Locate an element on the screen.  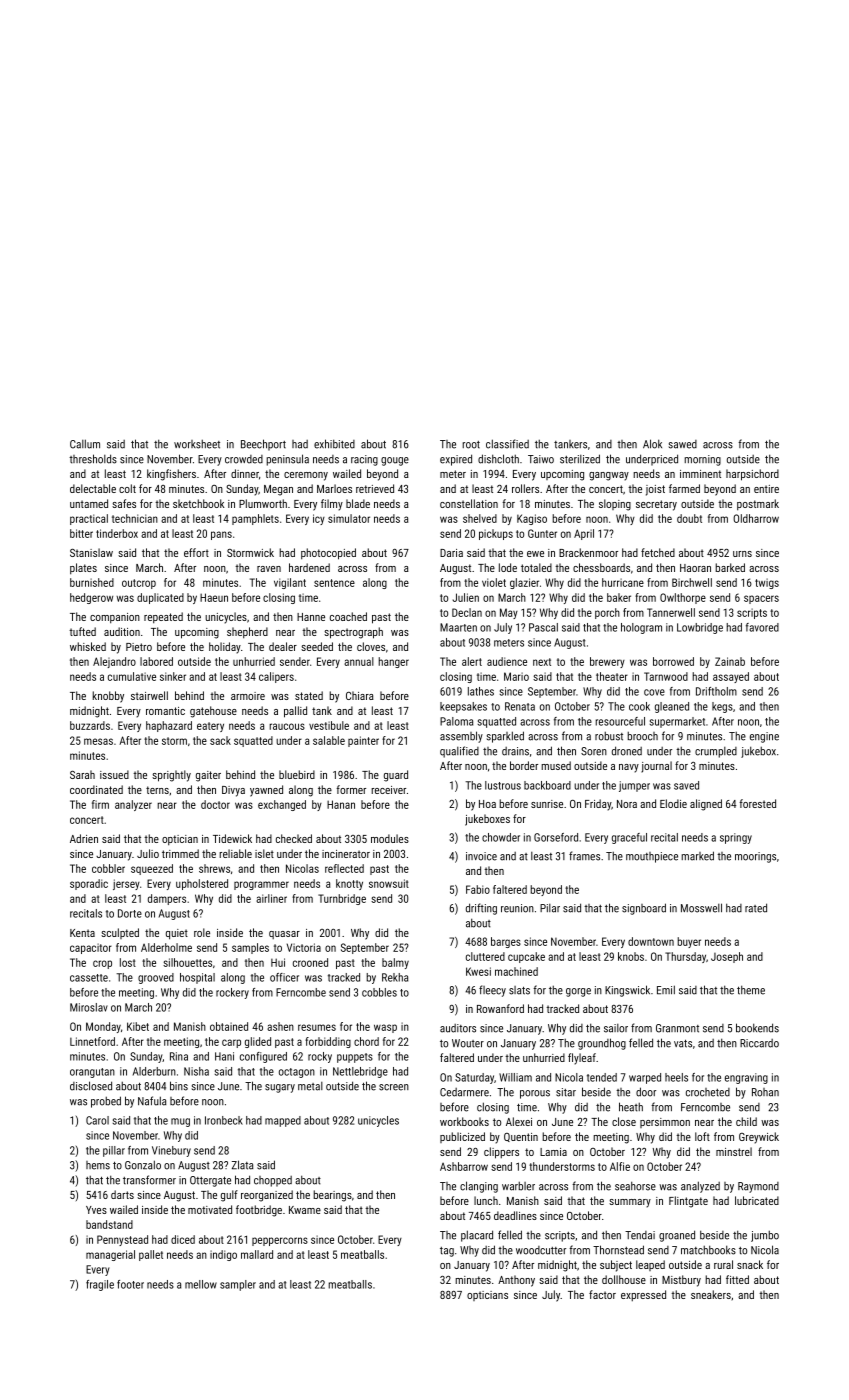
mapped is located at coordinates (283, 1121).
